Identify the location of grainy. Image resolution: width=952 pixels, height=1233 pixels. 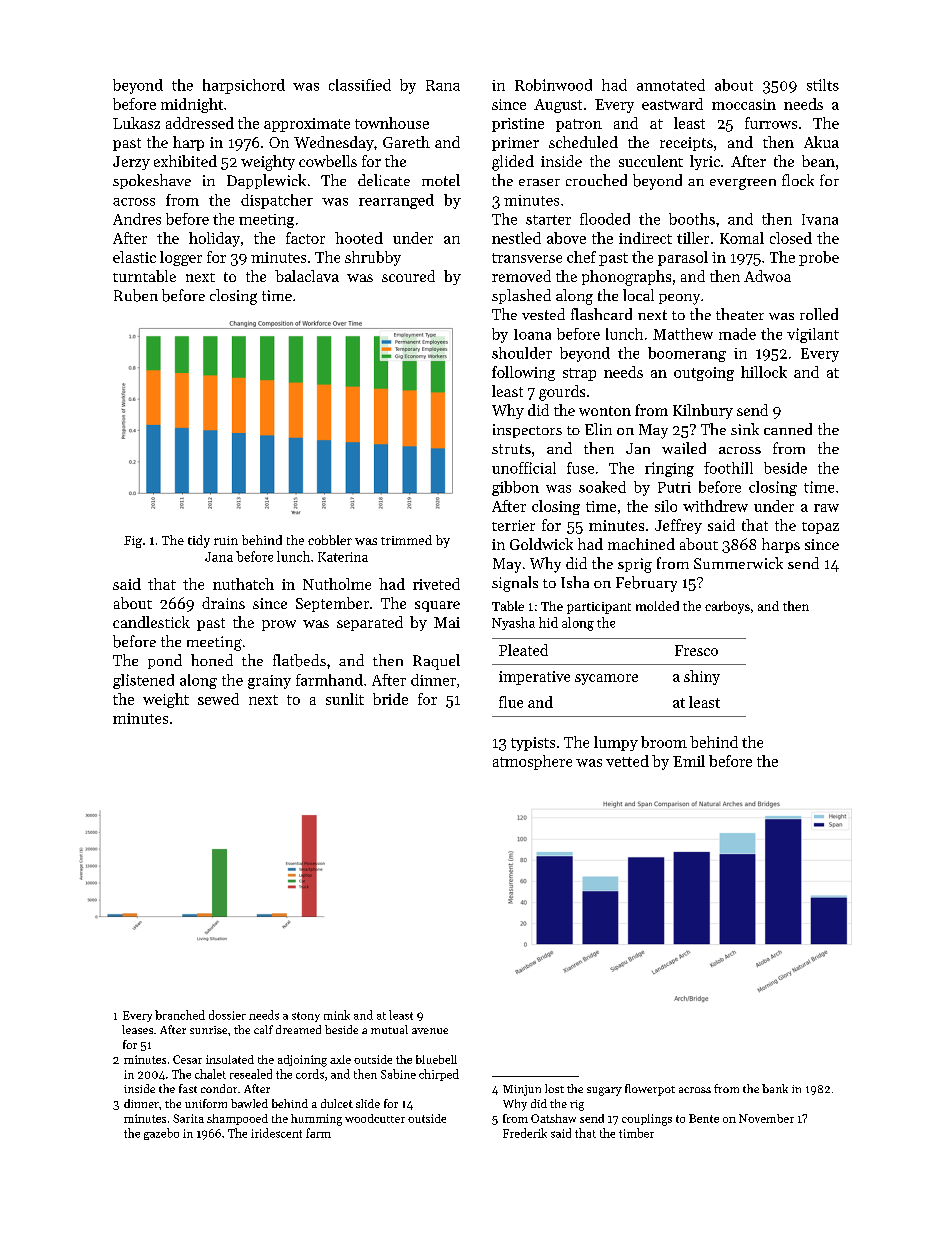
(269, 682).
